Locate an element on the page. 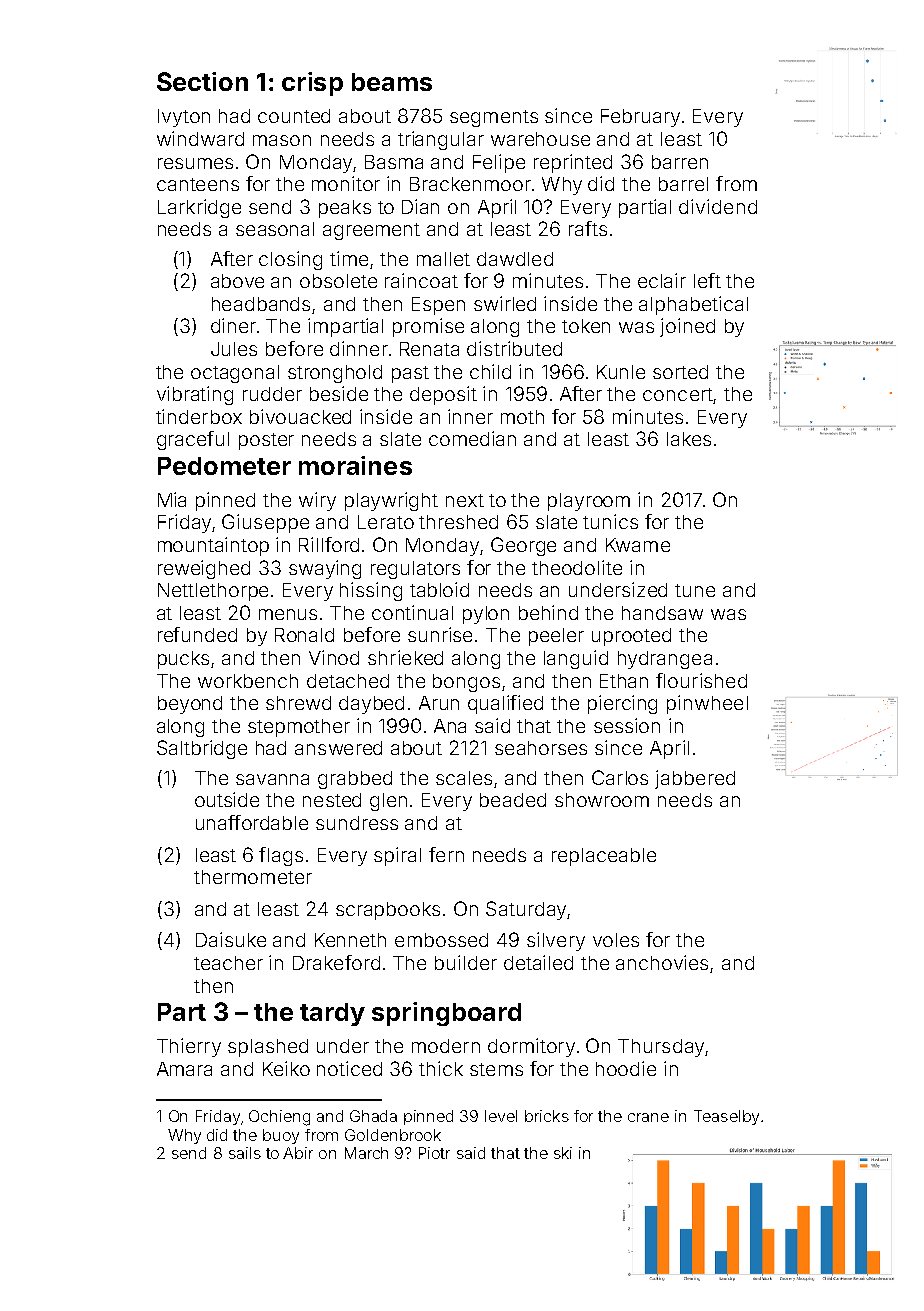 This page has height=1311, width=924. Thierry is located at coordinates (189, 1047).
